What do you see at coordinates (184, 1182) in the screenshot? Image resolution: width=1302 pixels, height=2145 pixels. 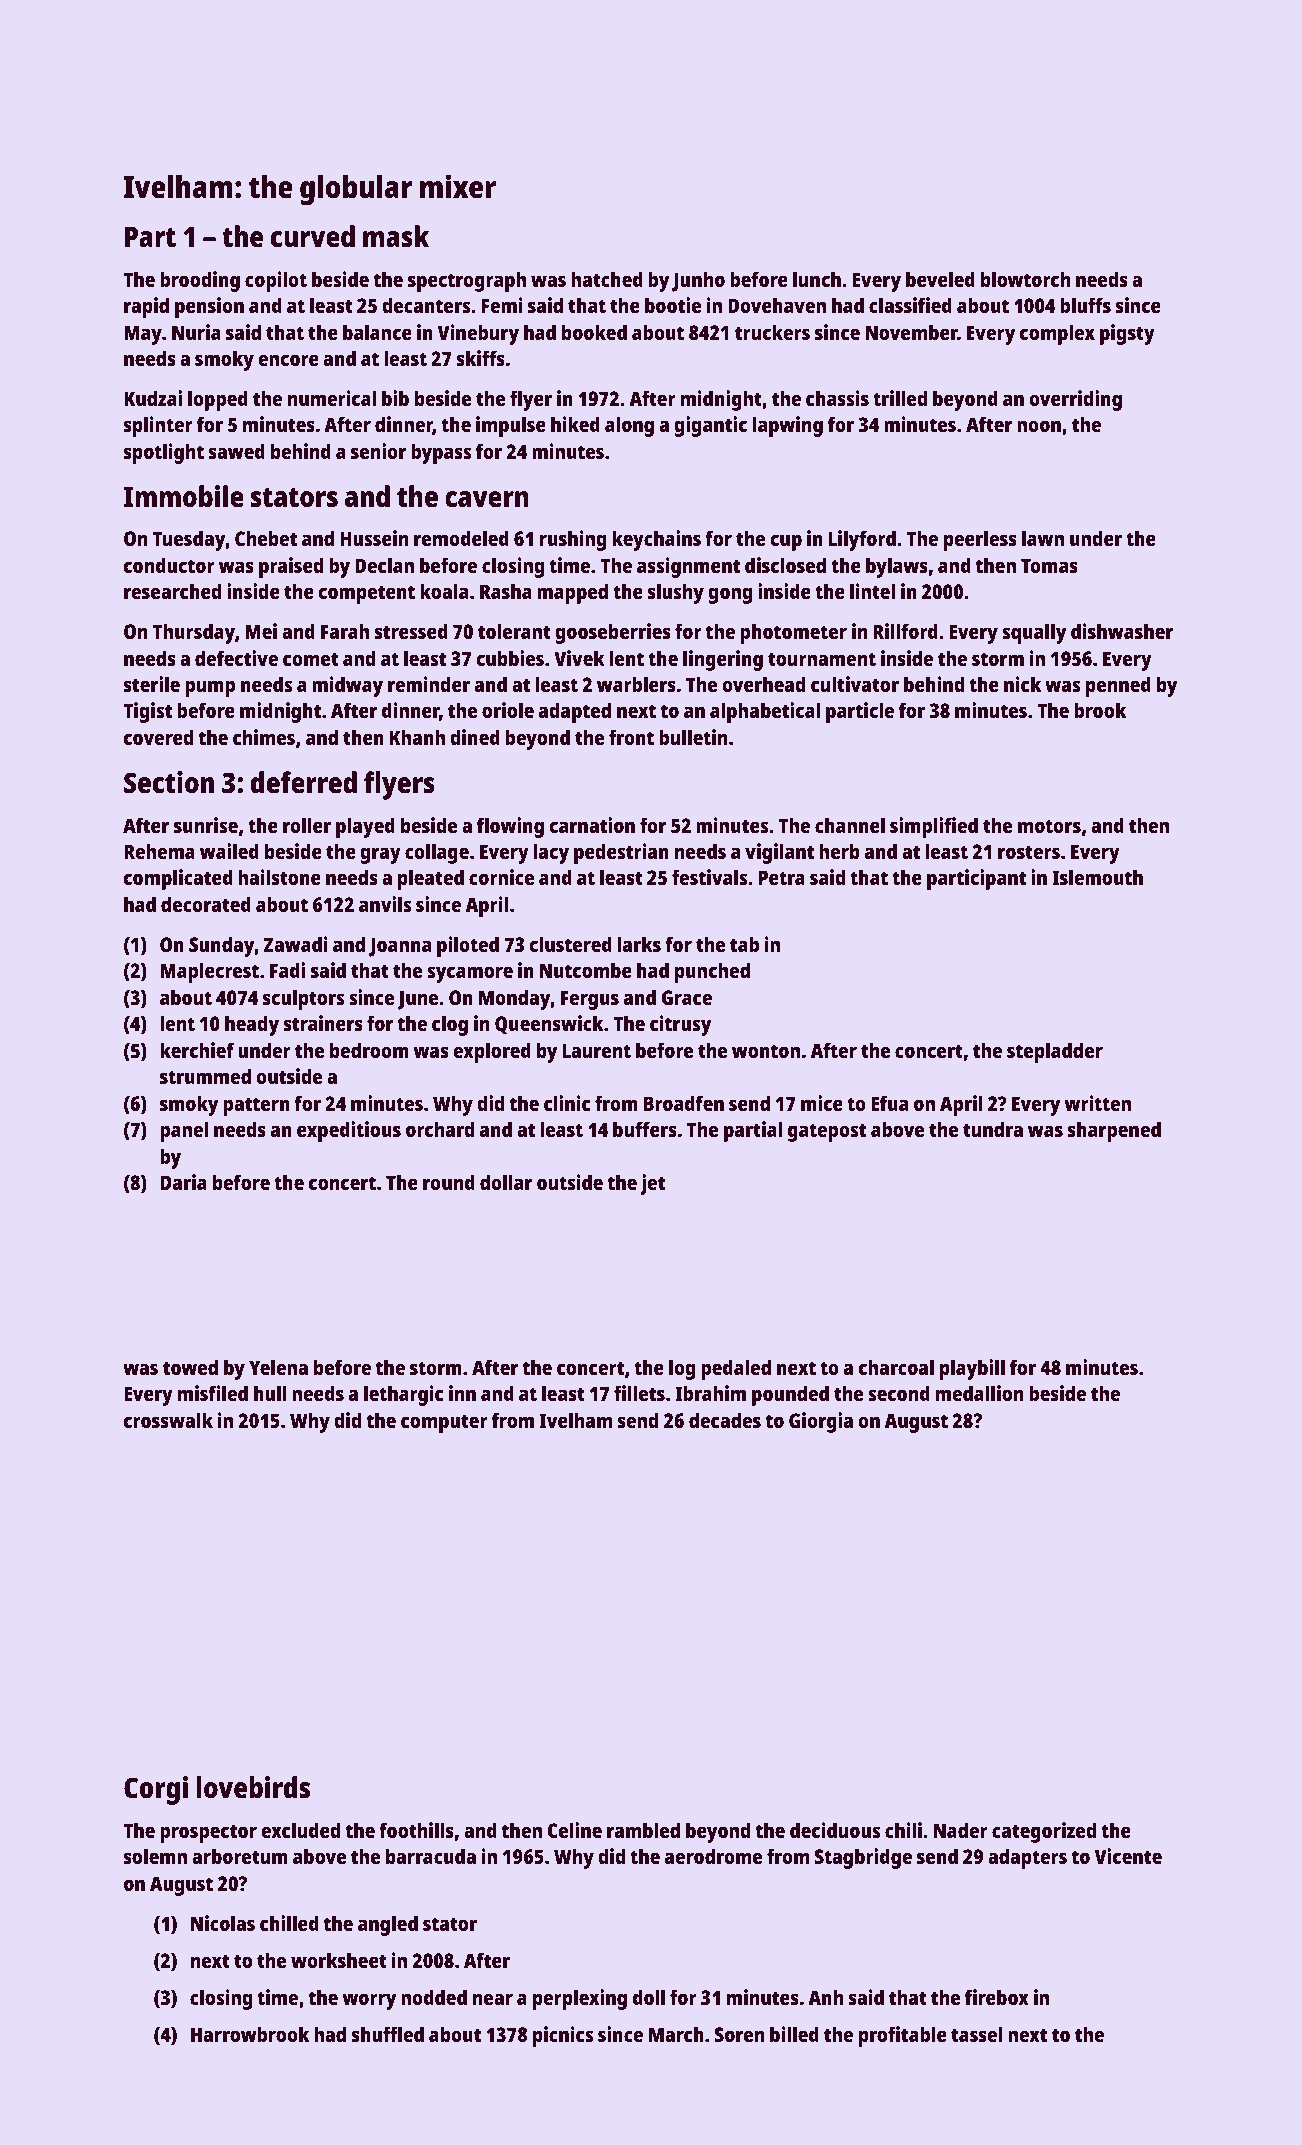 I see `Daria` at bounding box center [184, 1182].
